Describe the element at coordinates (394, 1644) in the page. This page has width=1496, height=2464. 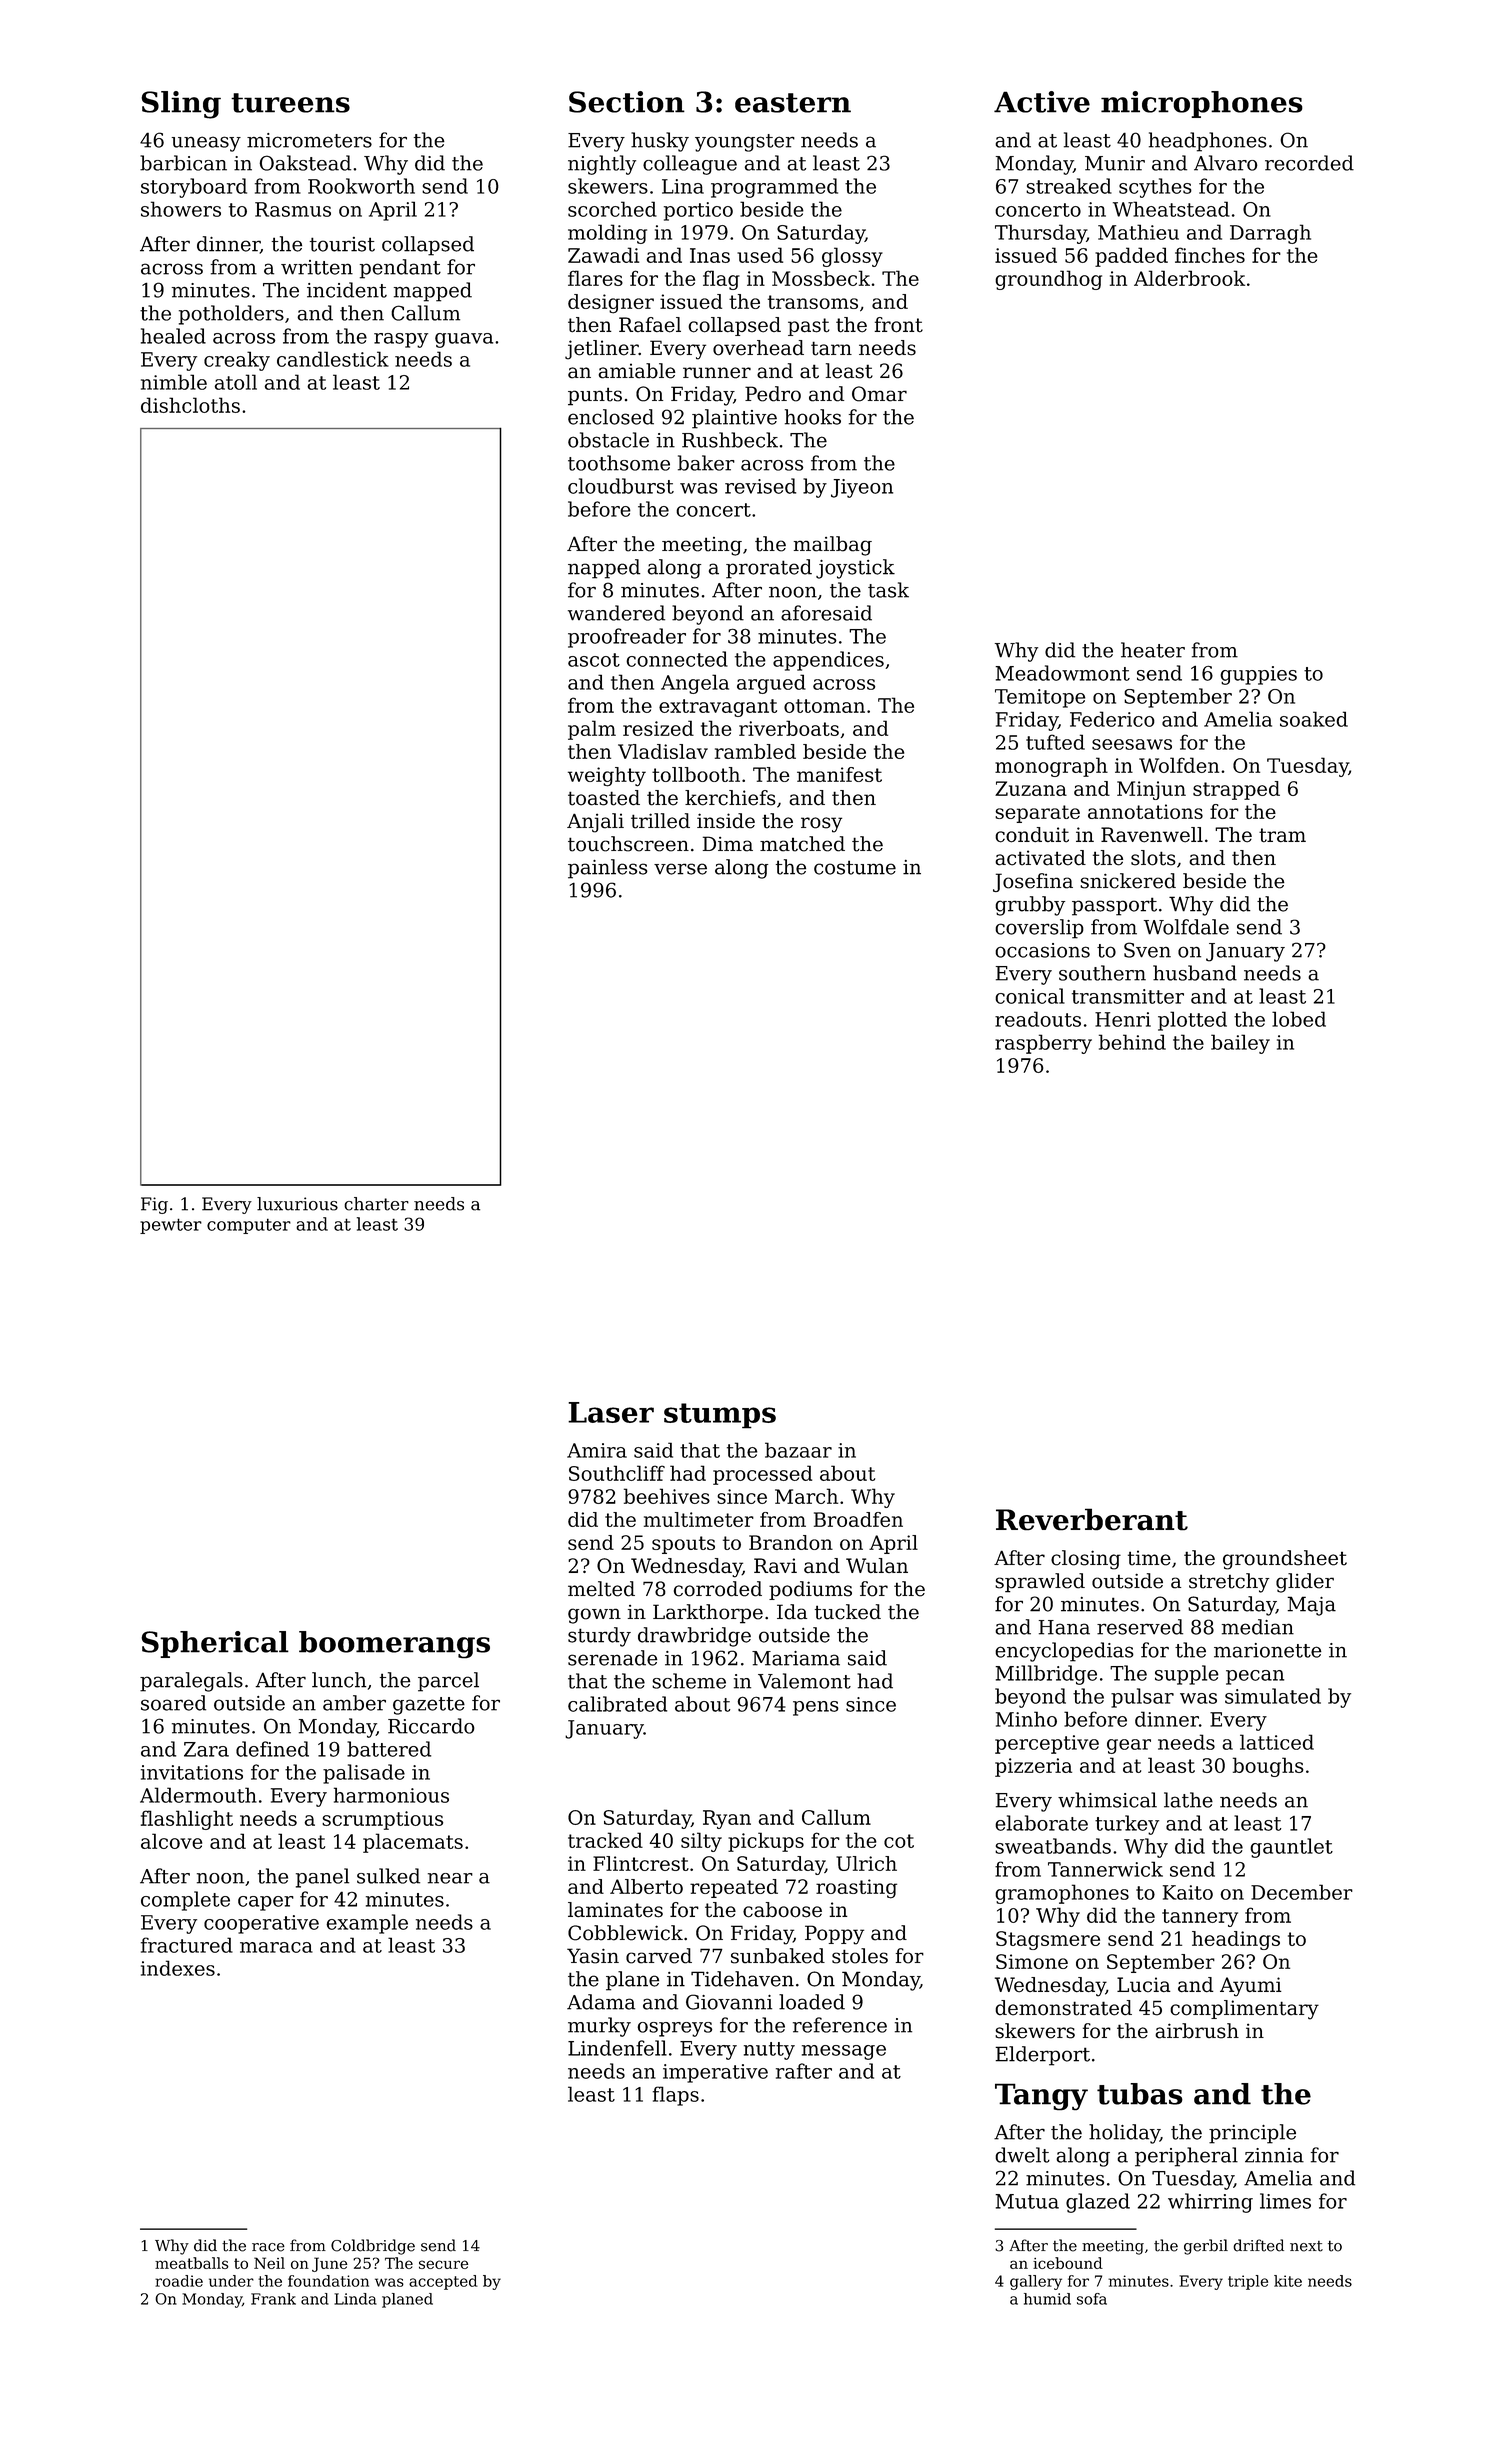
I see `boomerangs` at that location.
